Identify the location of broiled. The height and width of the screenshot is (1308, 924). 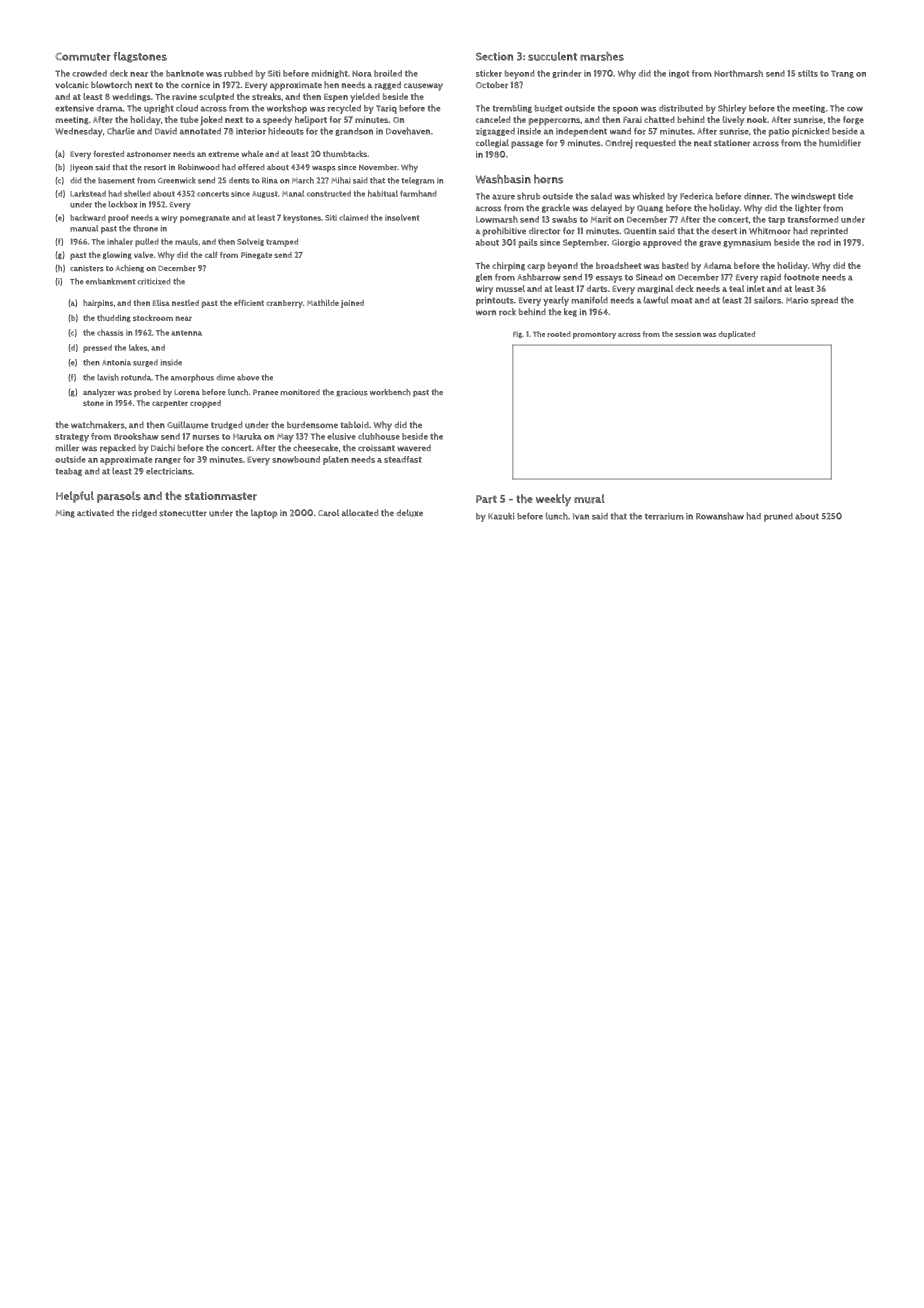
(388, 73).
